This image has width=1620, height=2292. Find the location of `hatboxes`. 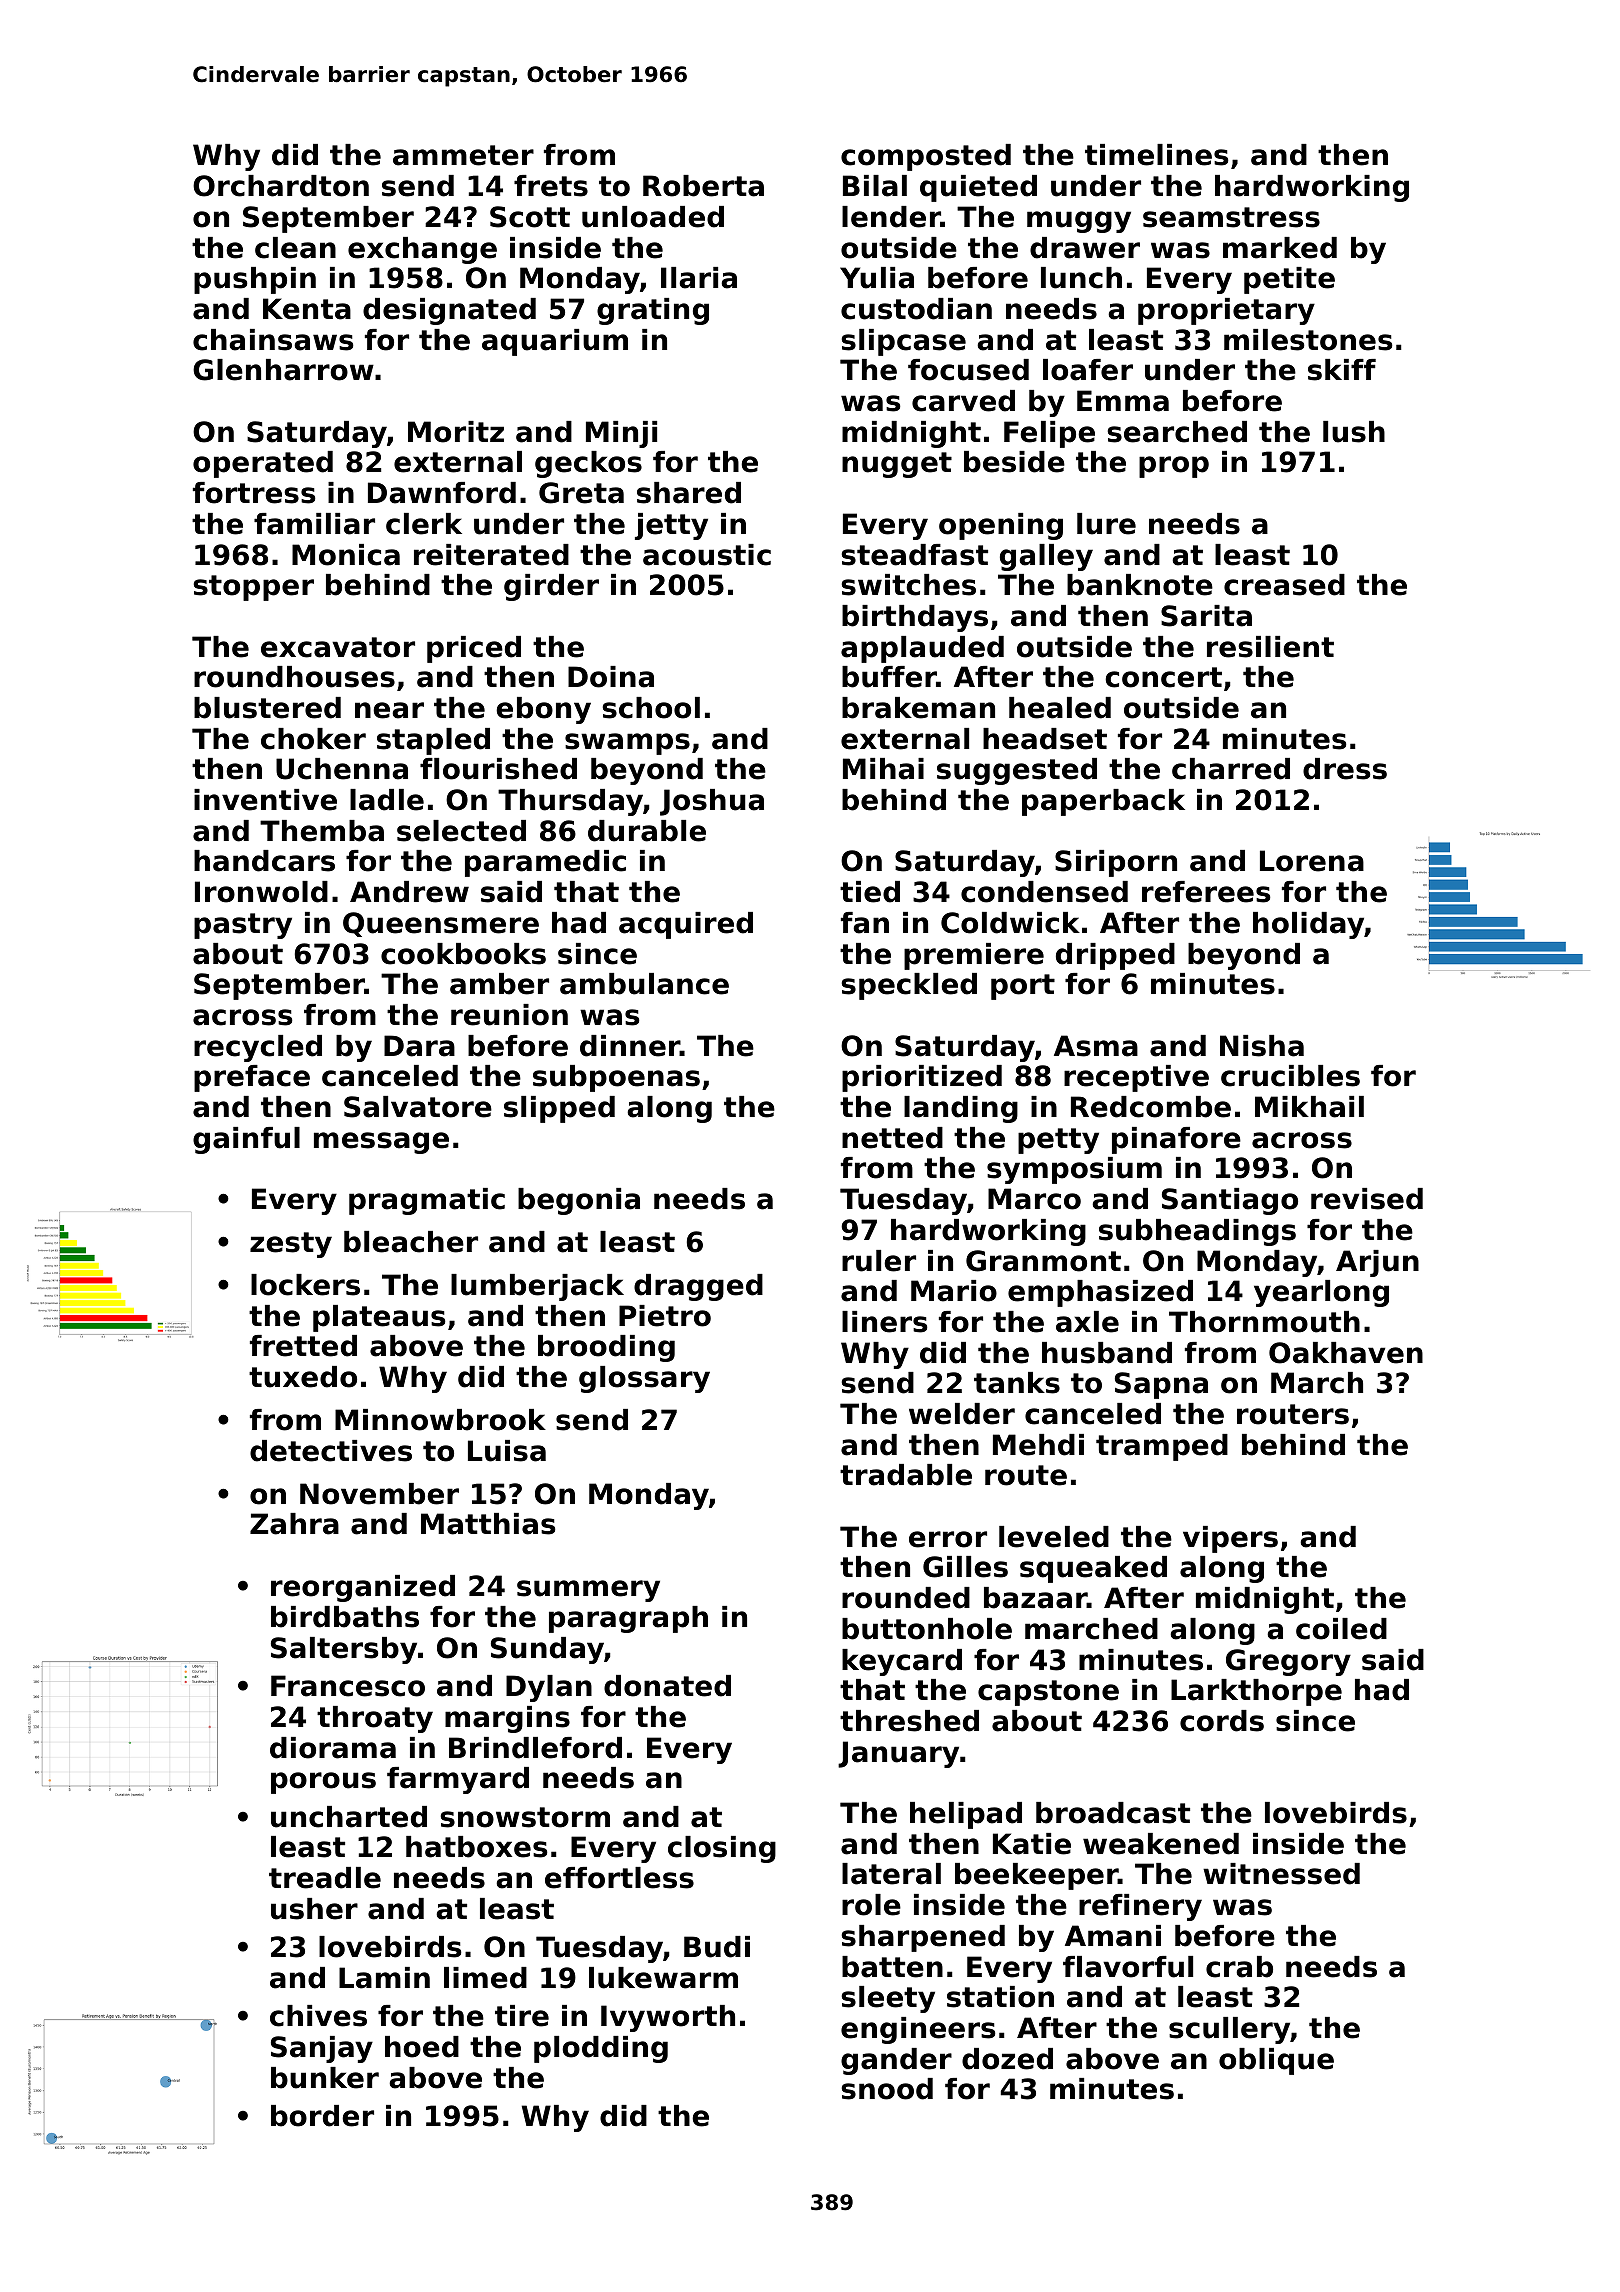

hatboxes is located at coordinates (477, 1847).
